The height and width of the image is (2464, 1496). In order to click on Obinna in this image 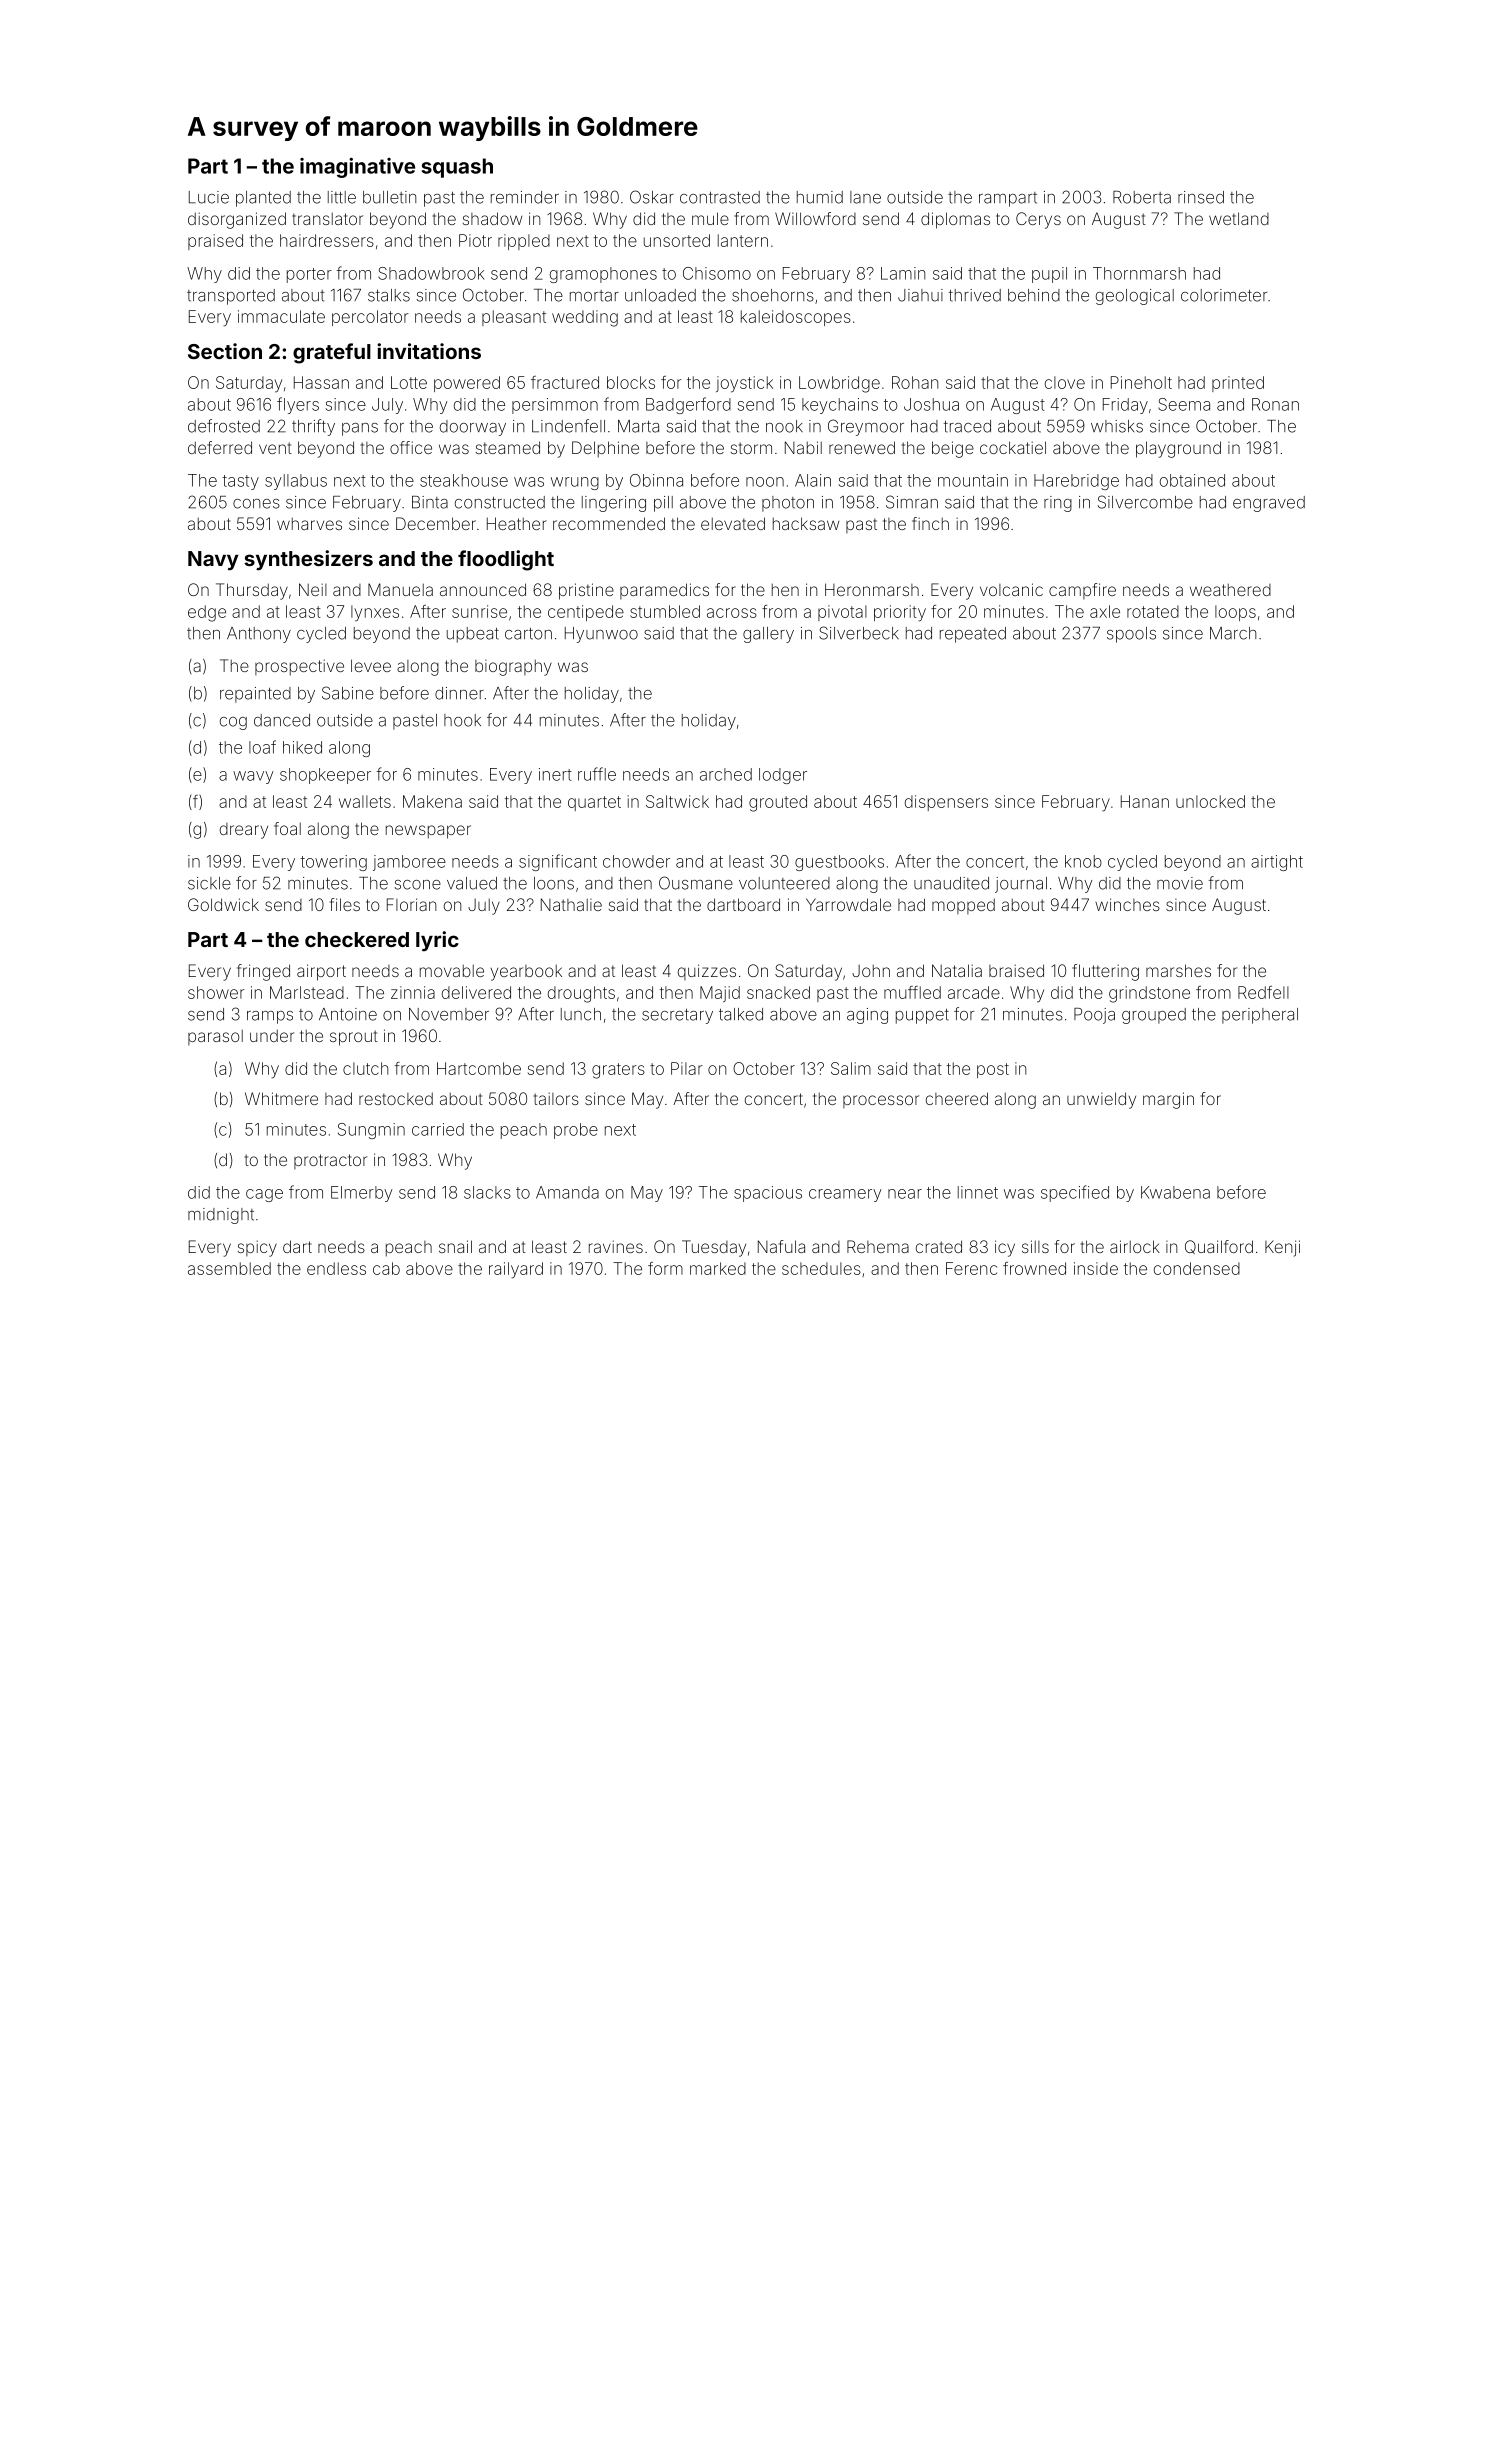, I will do `click(656, 480)`.
